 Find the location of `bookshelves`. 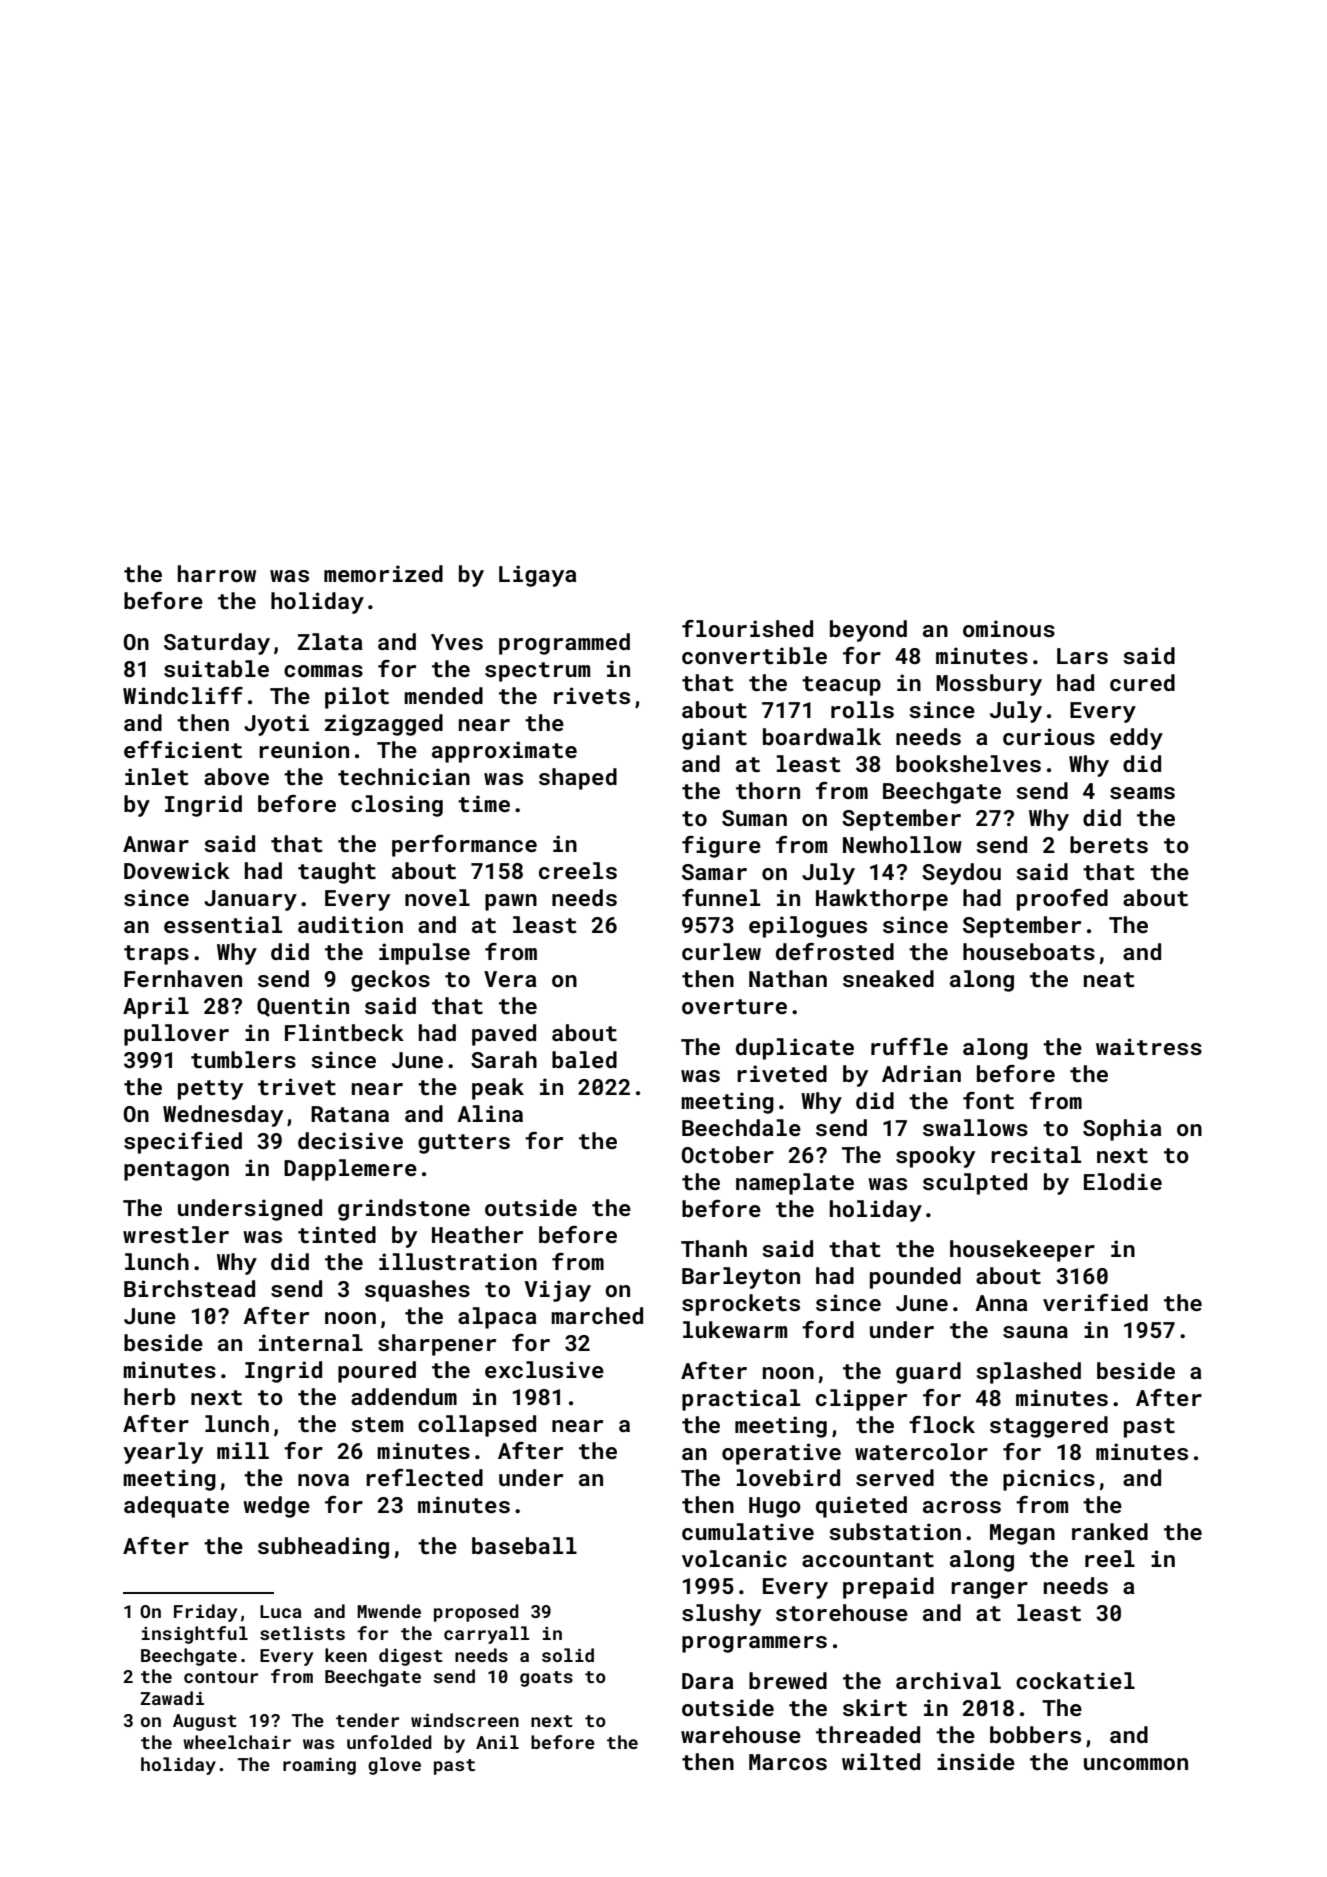

bookshelves is located at coordinates (968, 763).
